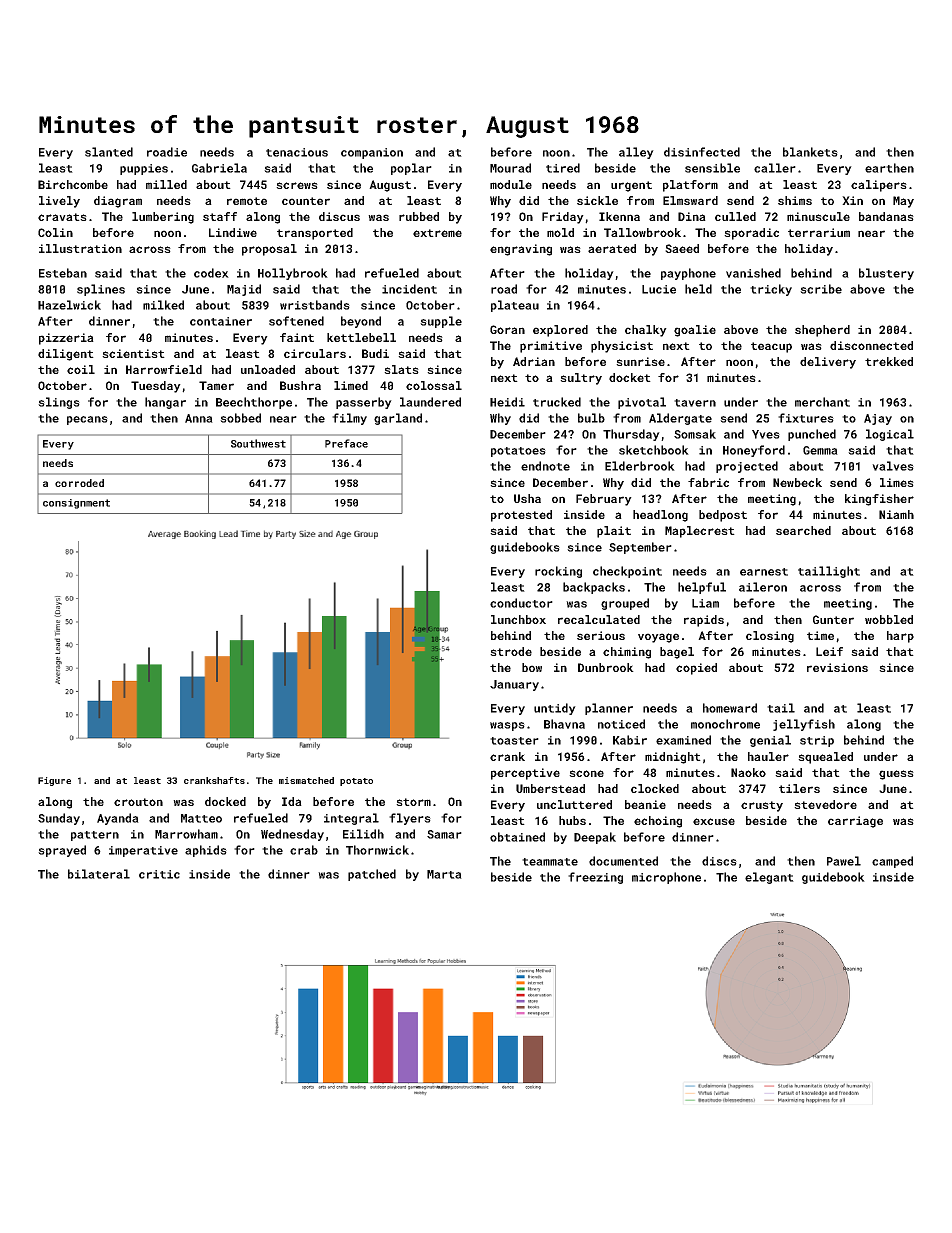 The height and width of the image is (1233, 952). I want to click on Pawel, so click(844, 861).
